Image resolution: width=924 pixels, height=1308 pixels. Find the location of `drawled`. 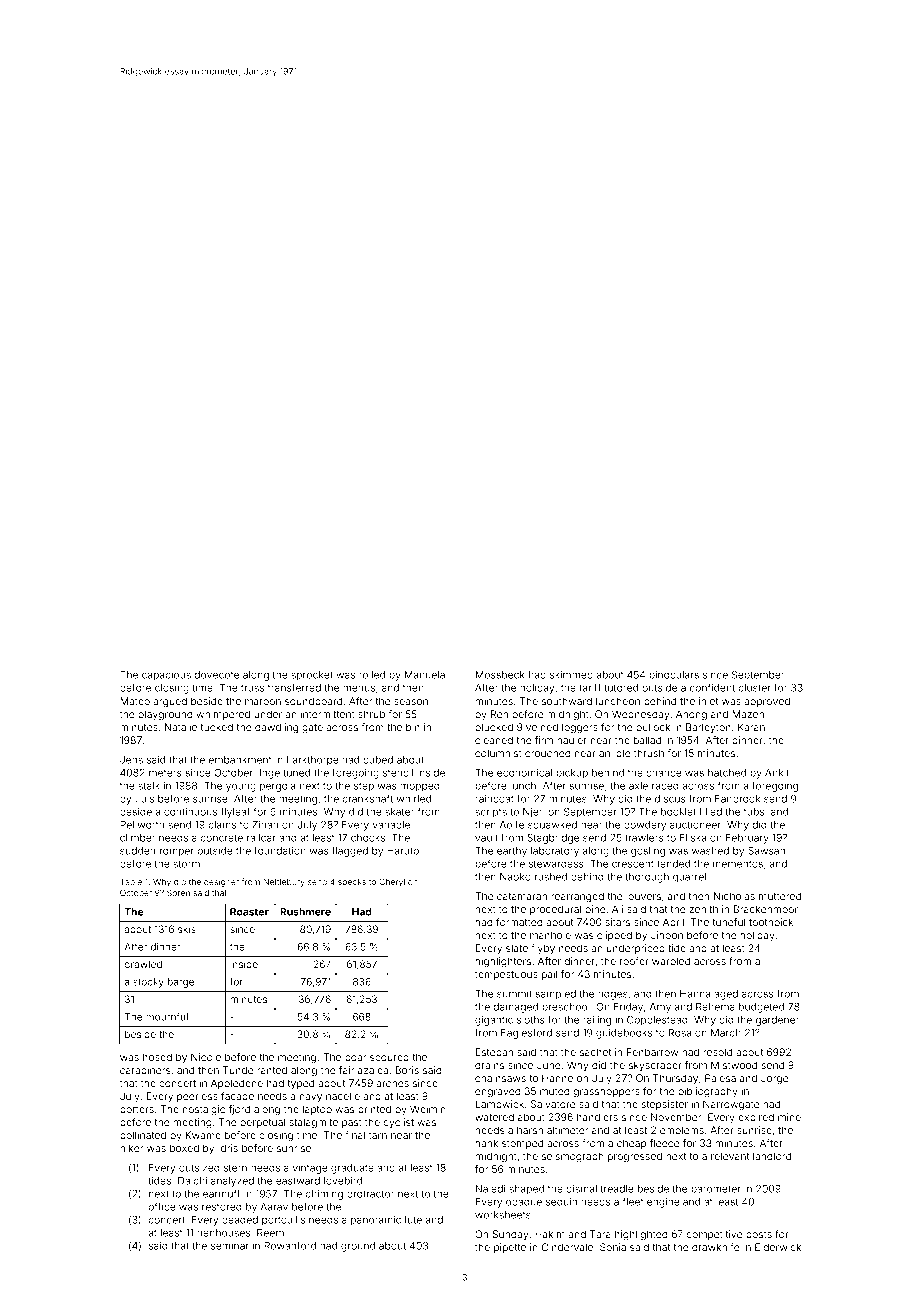

drawled is located at coordinates (143, 964).
